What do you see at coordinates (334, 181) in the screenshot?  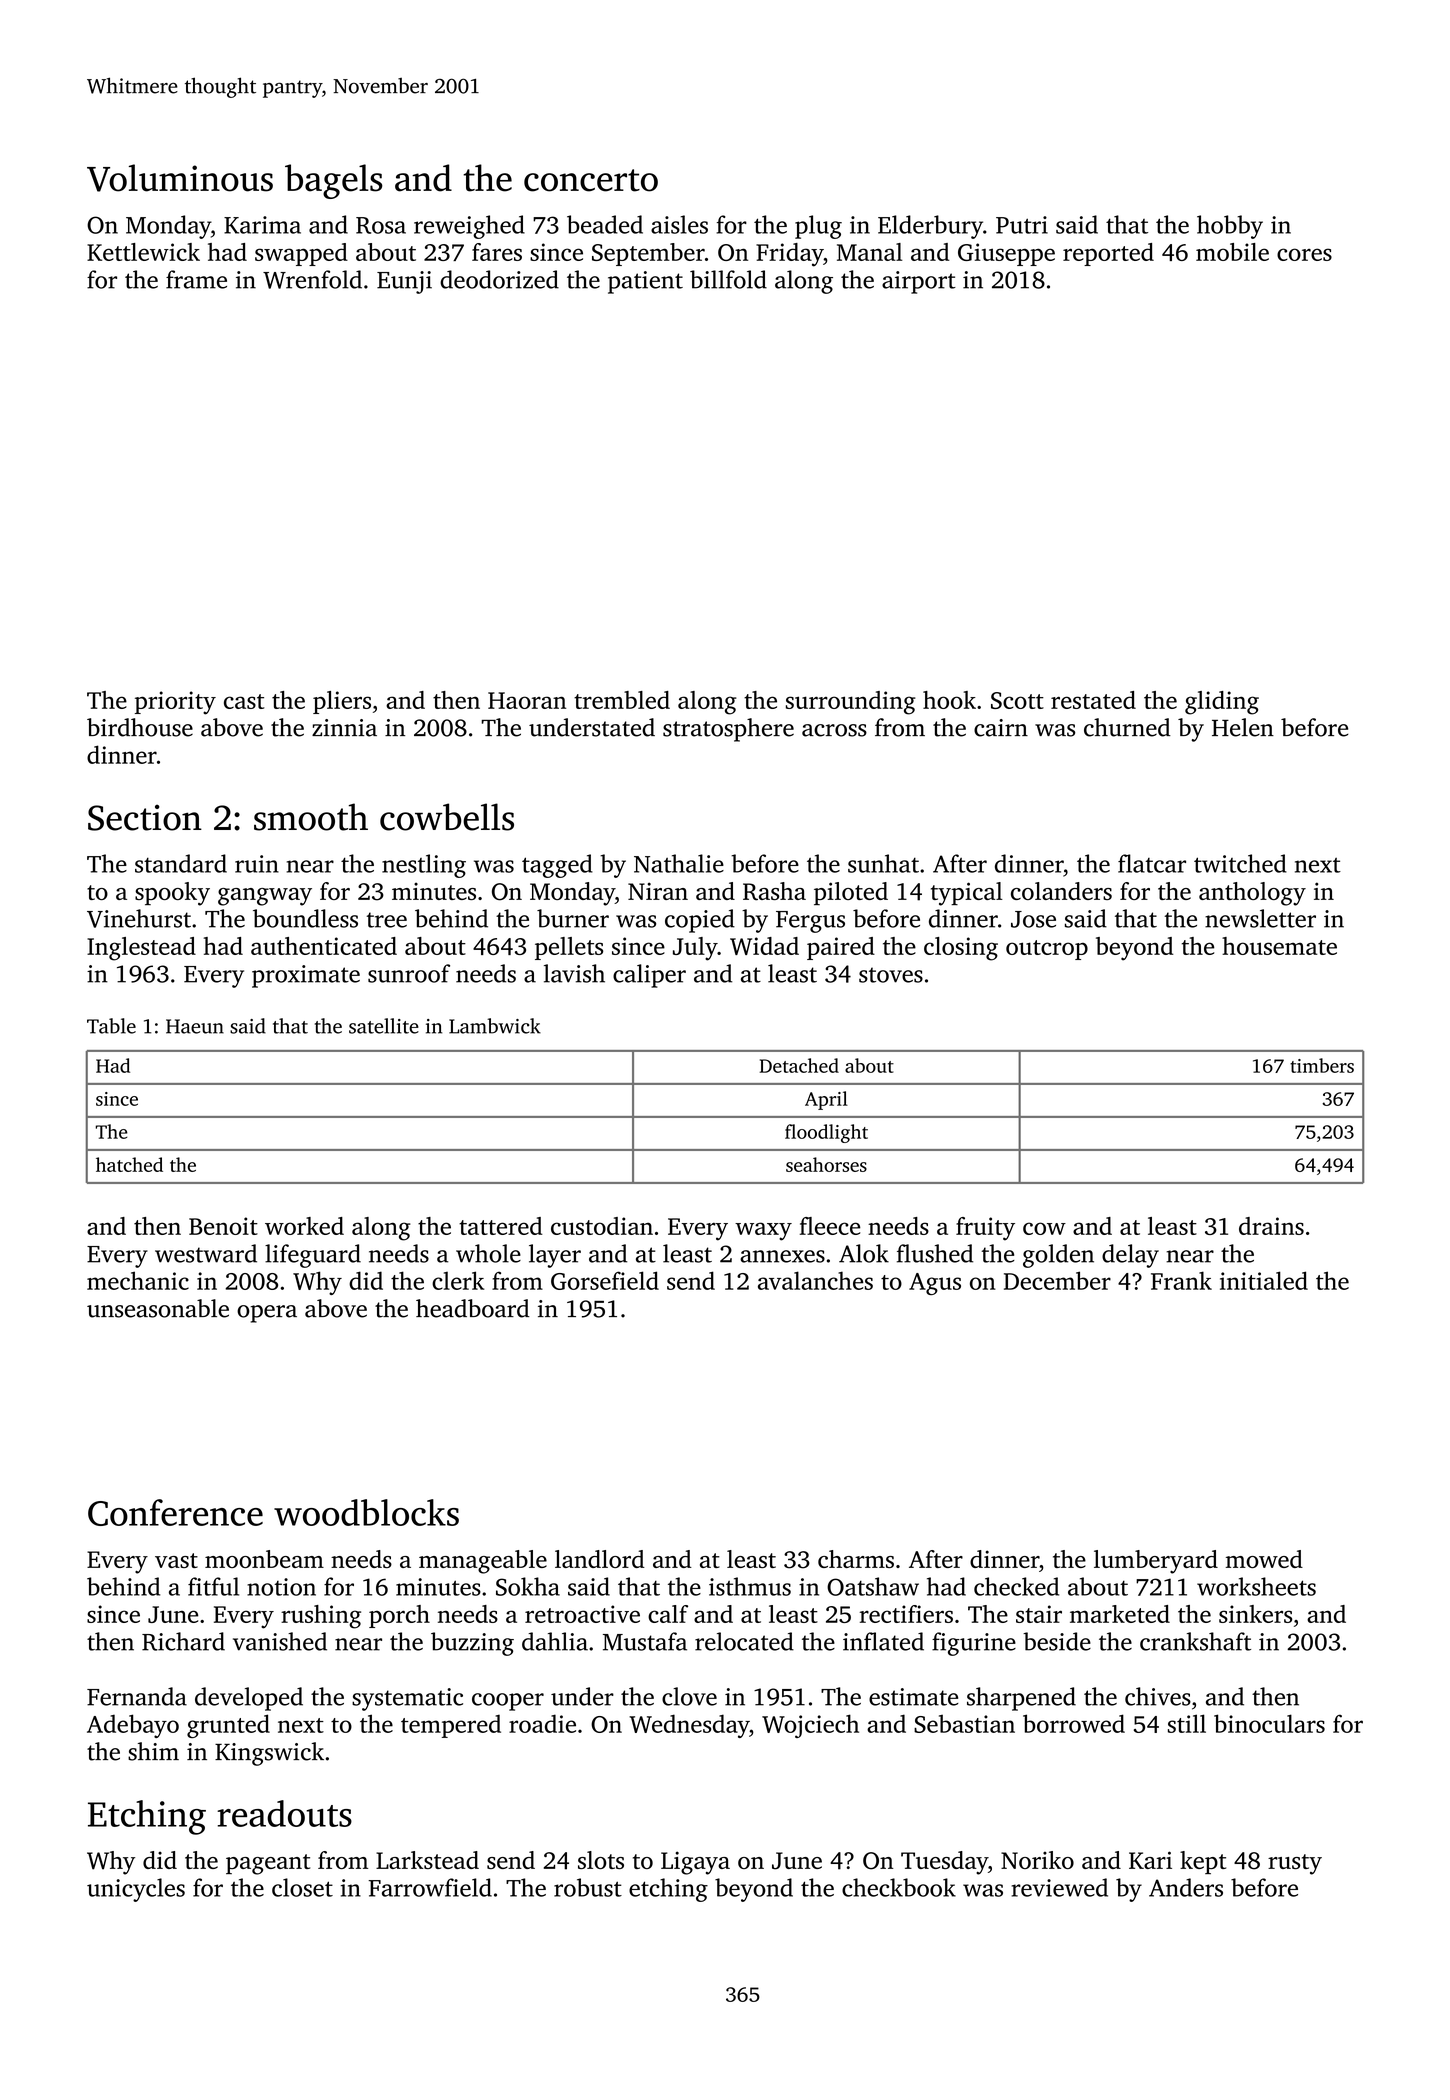 I see `bagels` at bounding box center [334, 181].
